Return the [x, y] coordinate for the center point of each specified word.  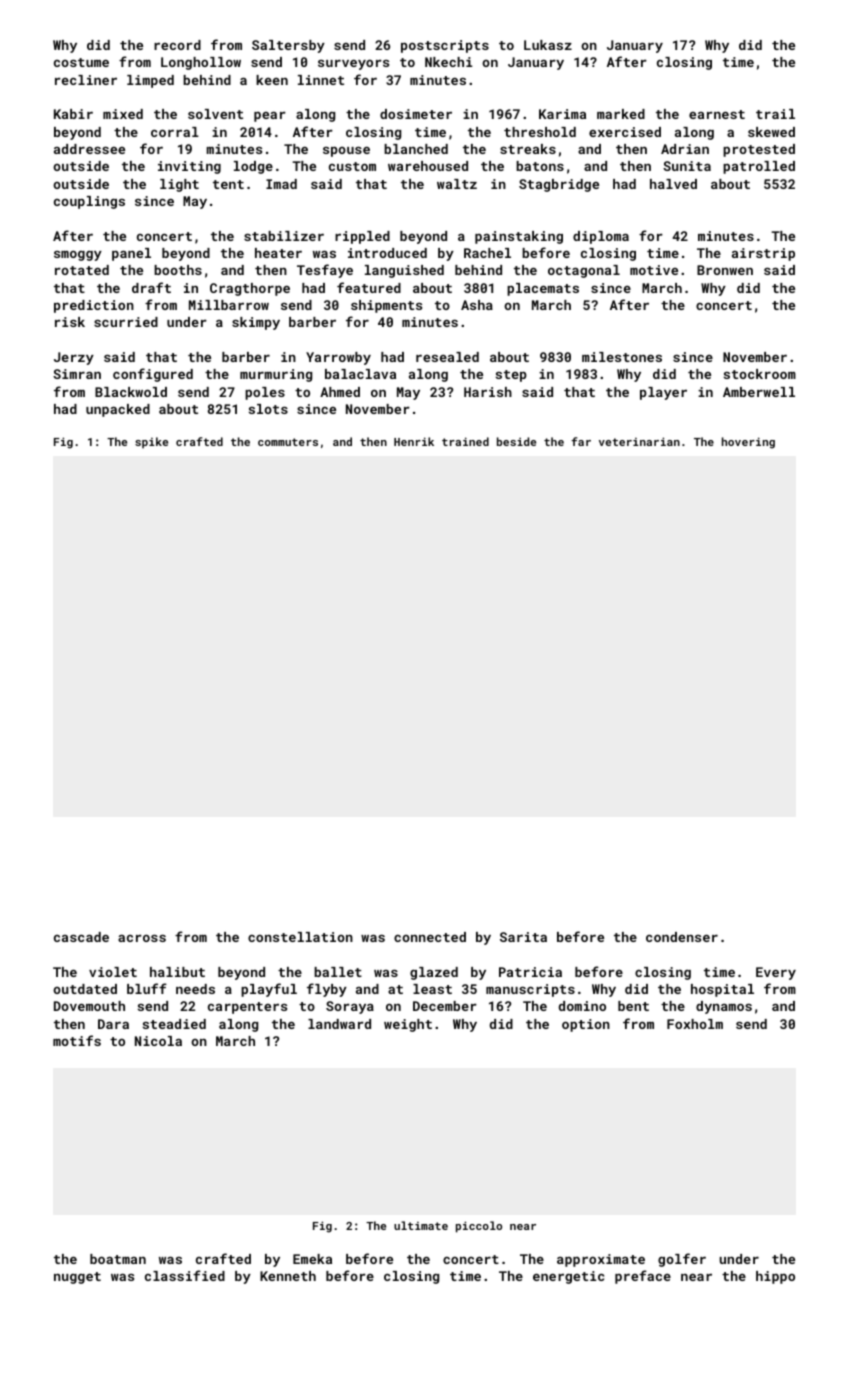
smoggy [78, 255]
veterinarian [639, 441]
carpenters [247, 1008]
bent [633, 1006]
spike [151, 443]
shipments [386, 306]
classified [185, 1275]
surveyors [353, 64]
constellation [300, 937]
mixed [123, 114]
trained [465, 441]
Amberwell [759, 392]
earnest [717, 114]
